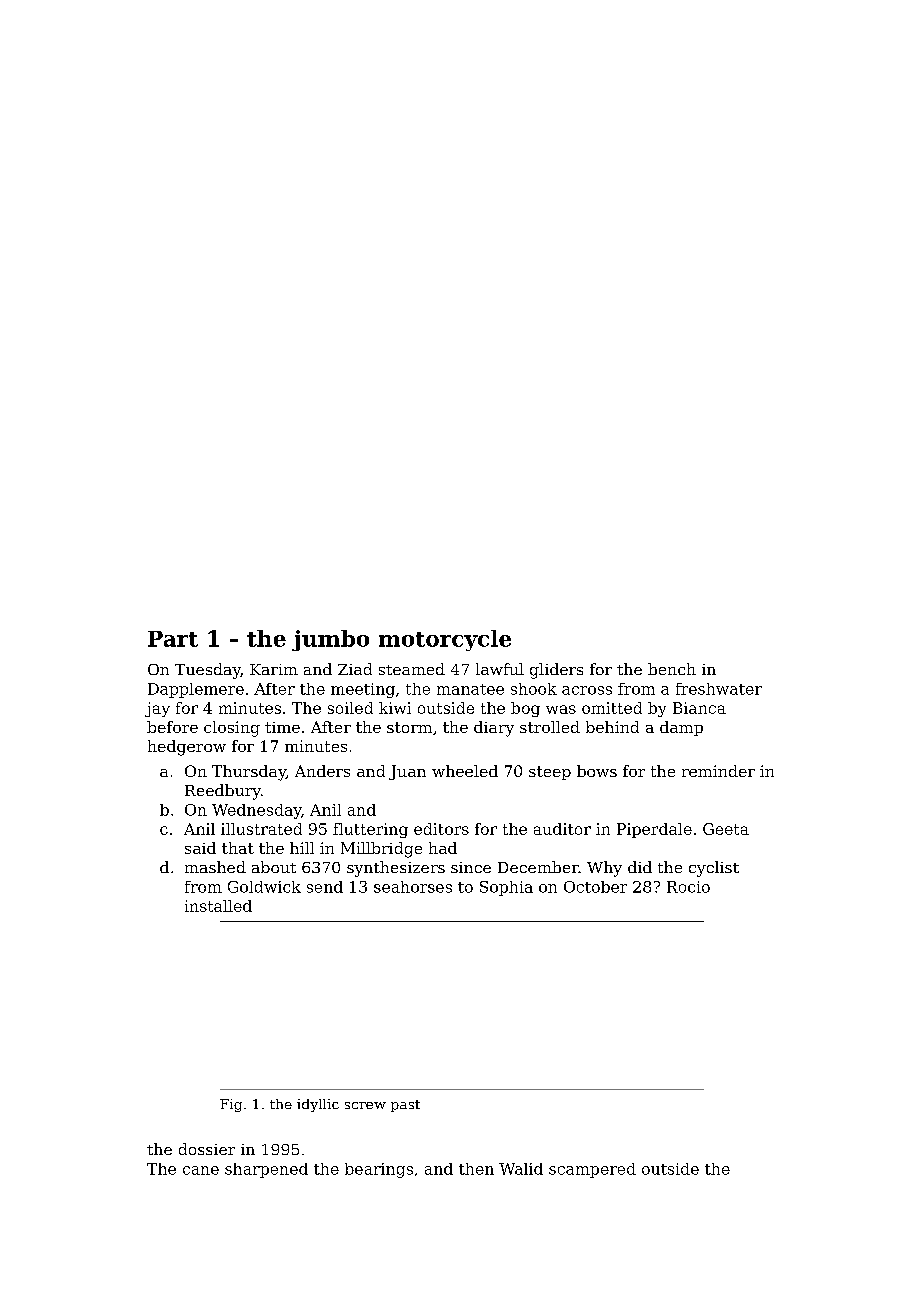  What do you see at coordinates (196, 690) in the screenshot?
I see `Dapplemere` at bounding box center [196, 690].
